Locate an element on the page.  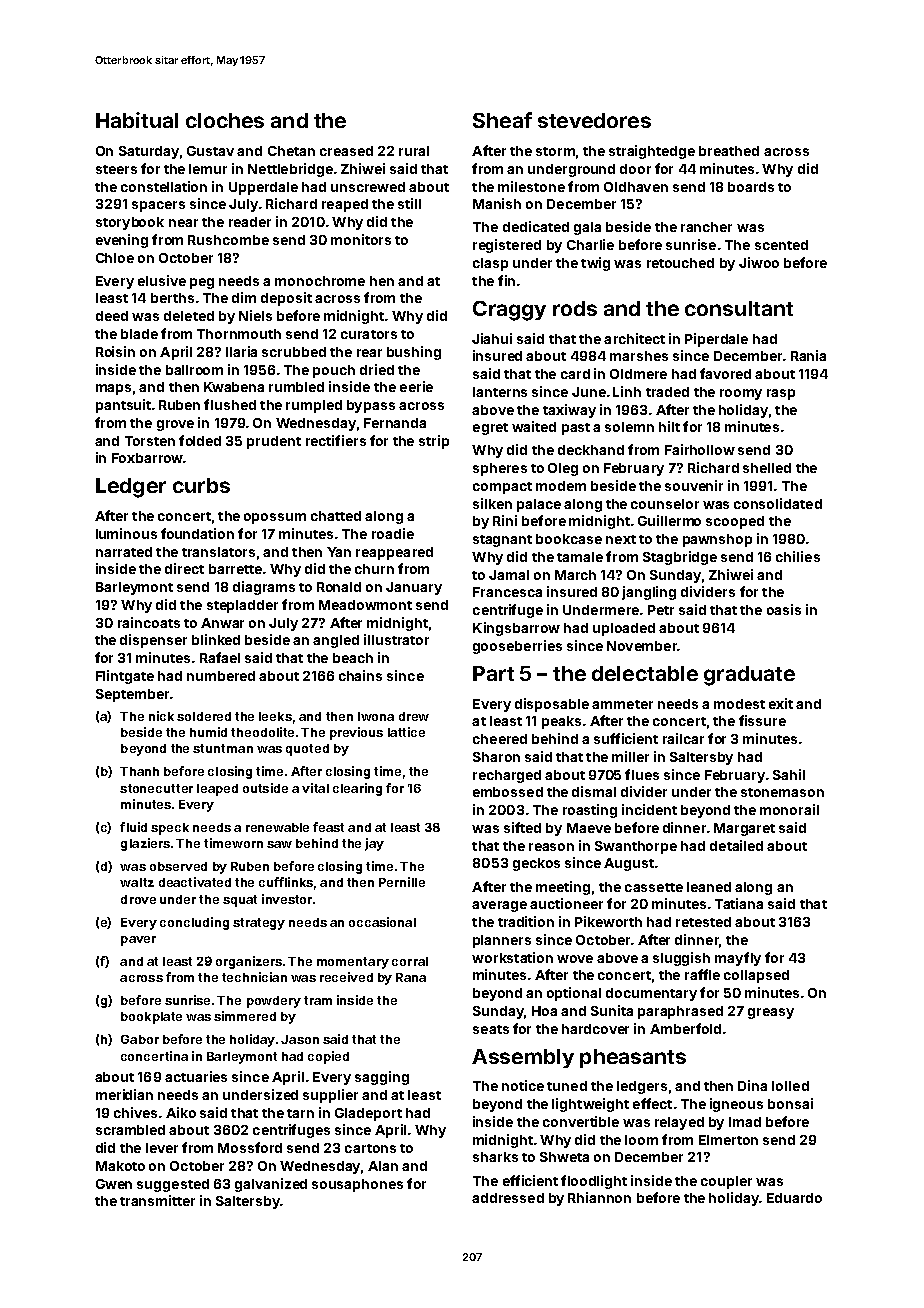
Pernille is located at coordinates (402, 882).
